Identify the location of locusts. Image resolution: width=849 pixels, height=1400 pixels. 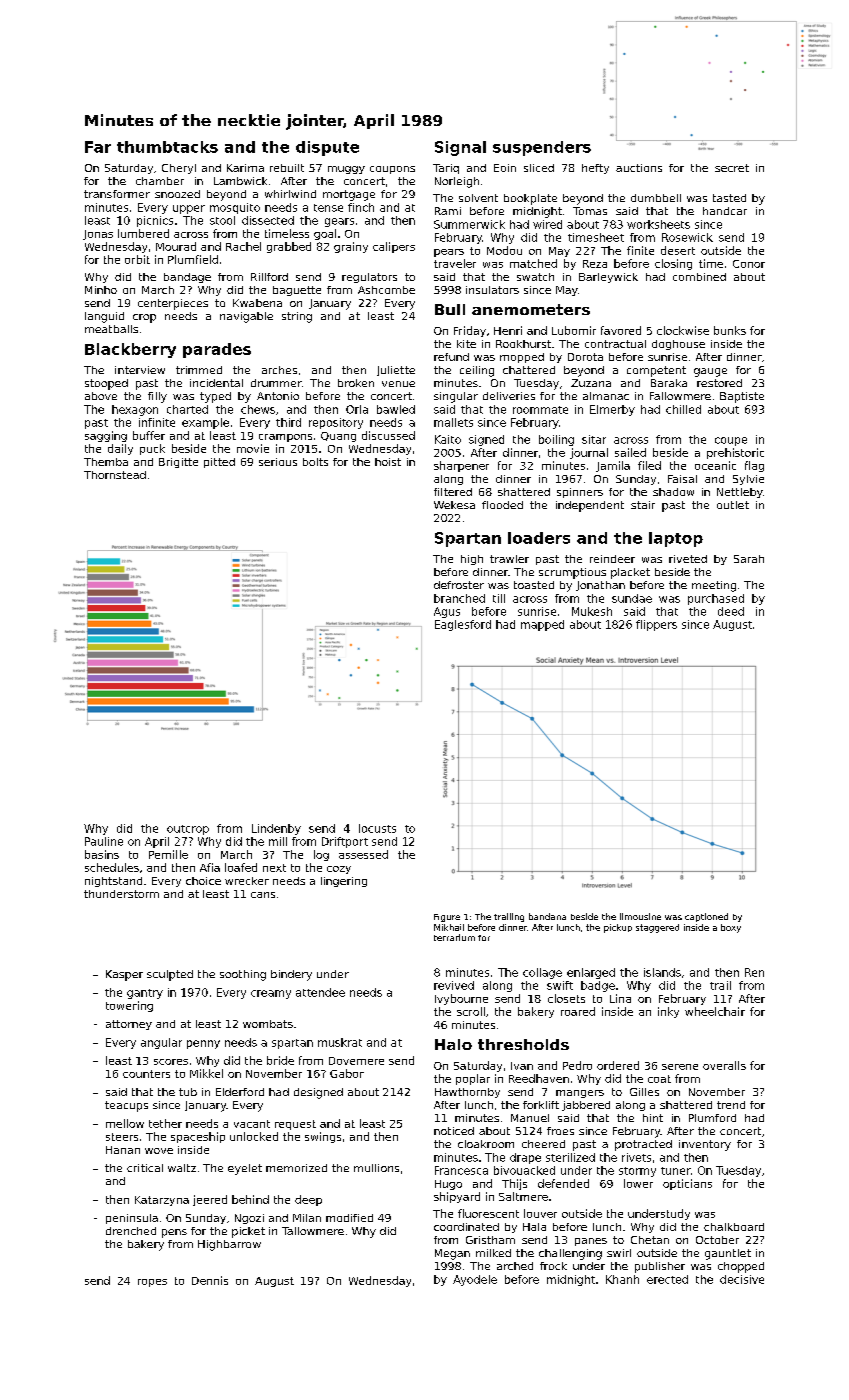
(377, 828).
